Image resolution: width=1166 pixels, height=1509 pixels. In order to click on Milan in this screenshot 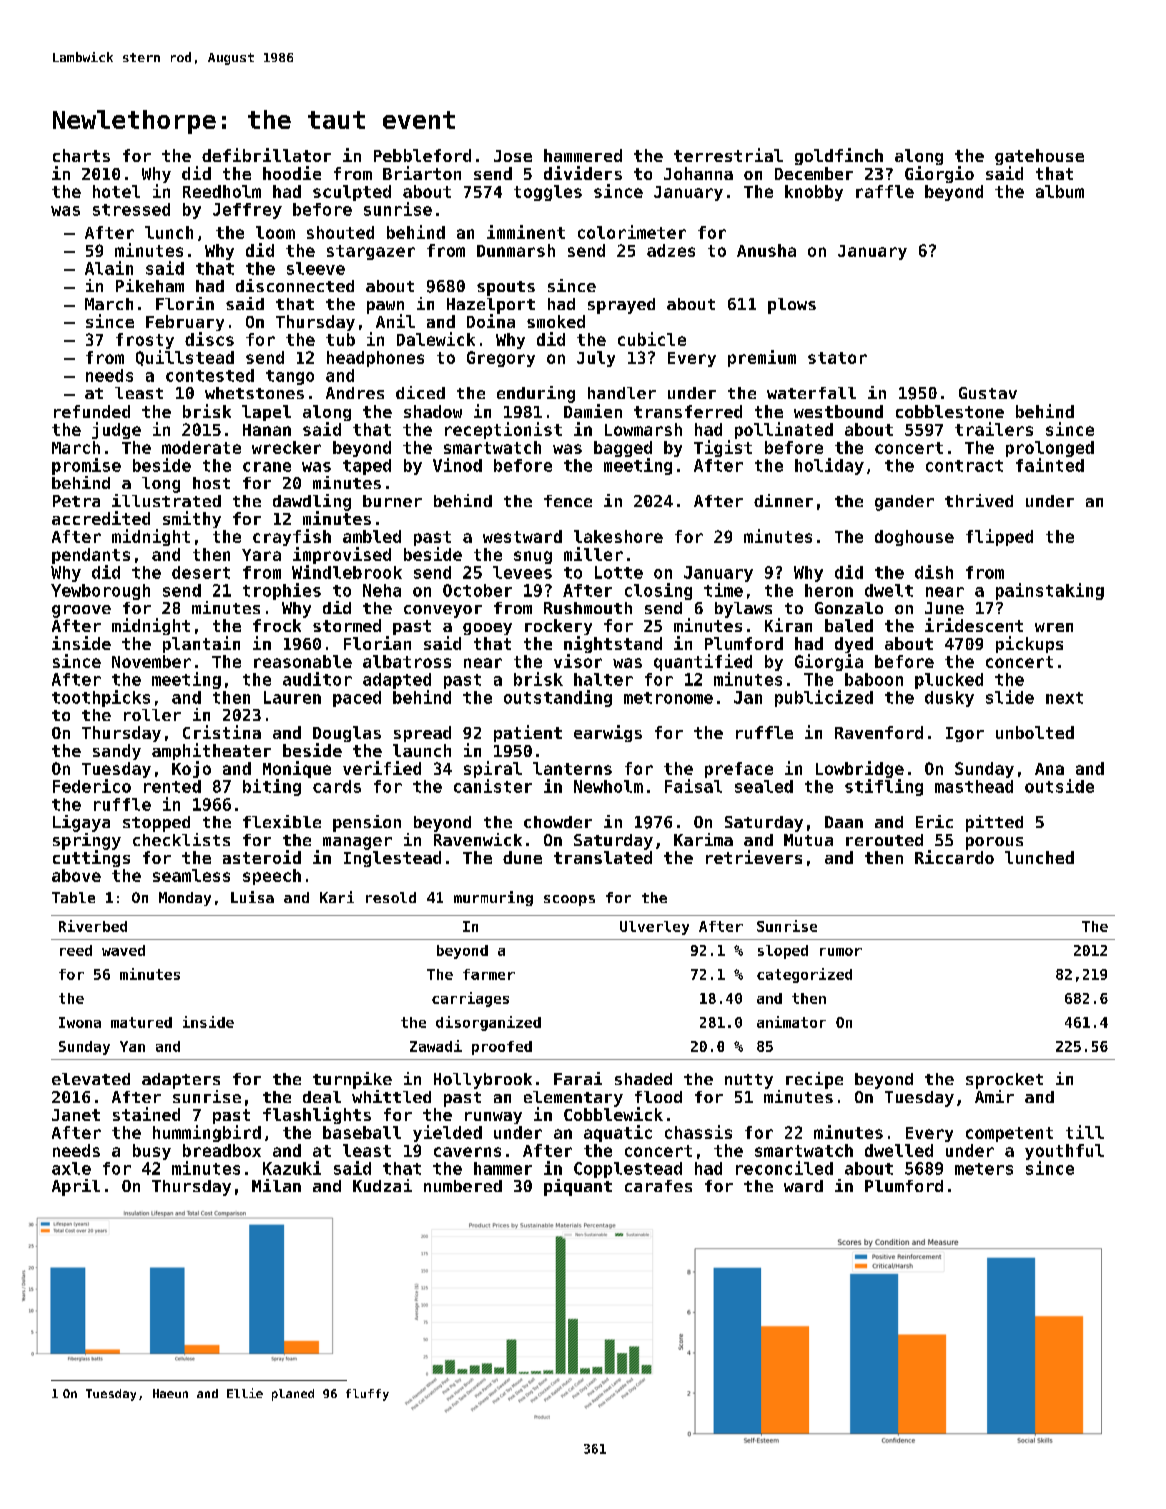, I will do `click(276, 1185)`.
